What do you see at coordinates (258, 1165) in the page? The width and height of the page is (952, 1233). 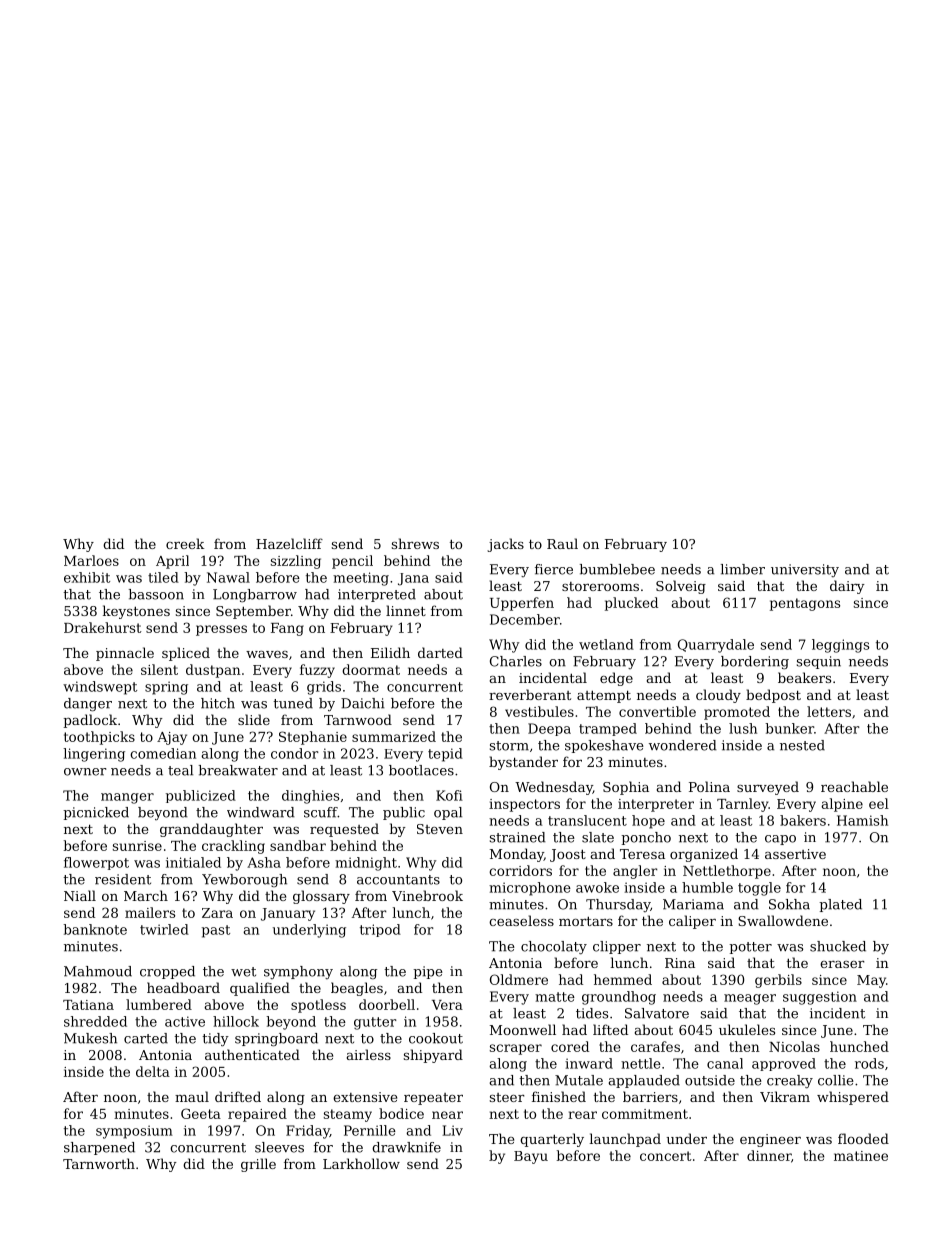 I see `grille` at bounding box center [258, 1165].
